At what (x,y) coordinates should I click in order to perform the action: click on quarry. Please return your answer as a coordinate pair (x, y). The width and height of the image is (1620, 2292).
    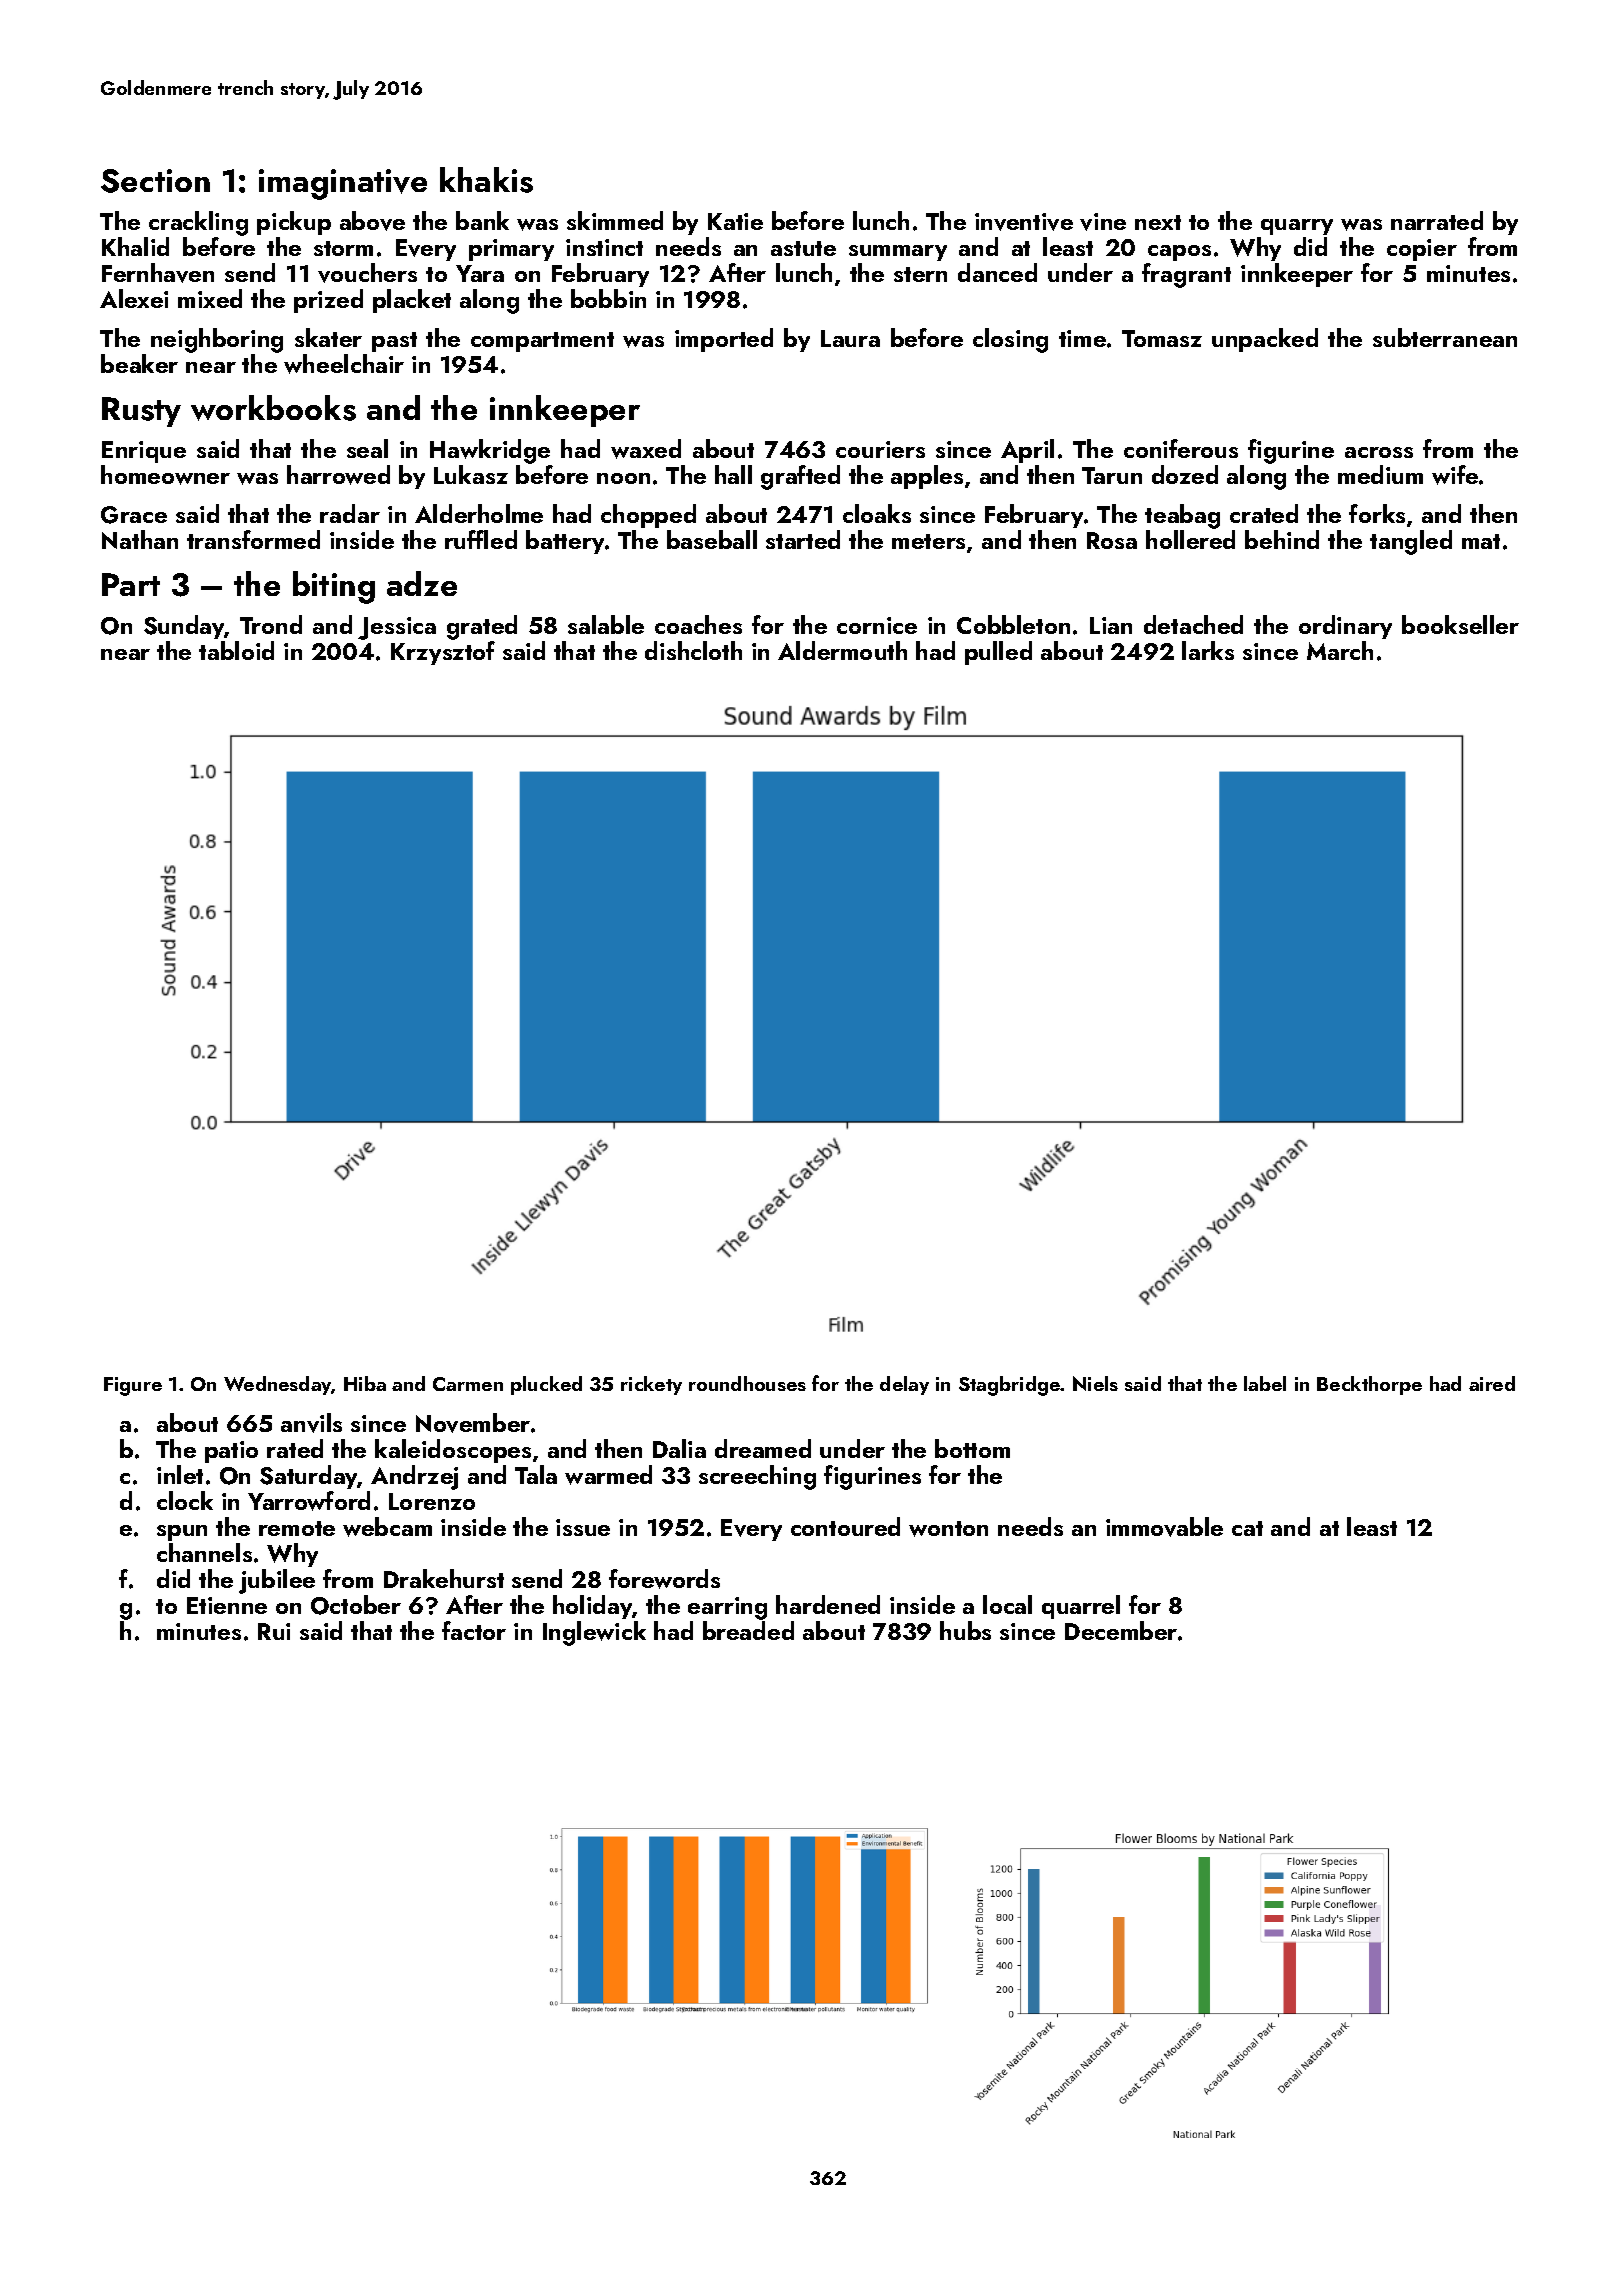
    Looking at the image, I should click on (1297, 227).
